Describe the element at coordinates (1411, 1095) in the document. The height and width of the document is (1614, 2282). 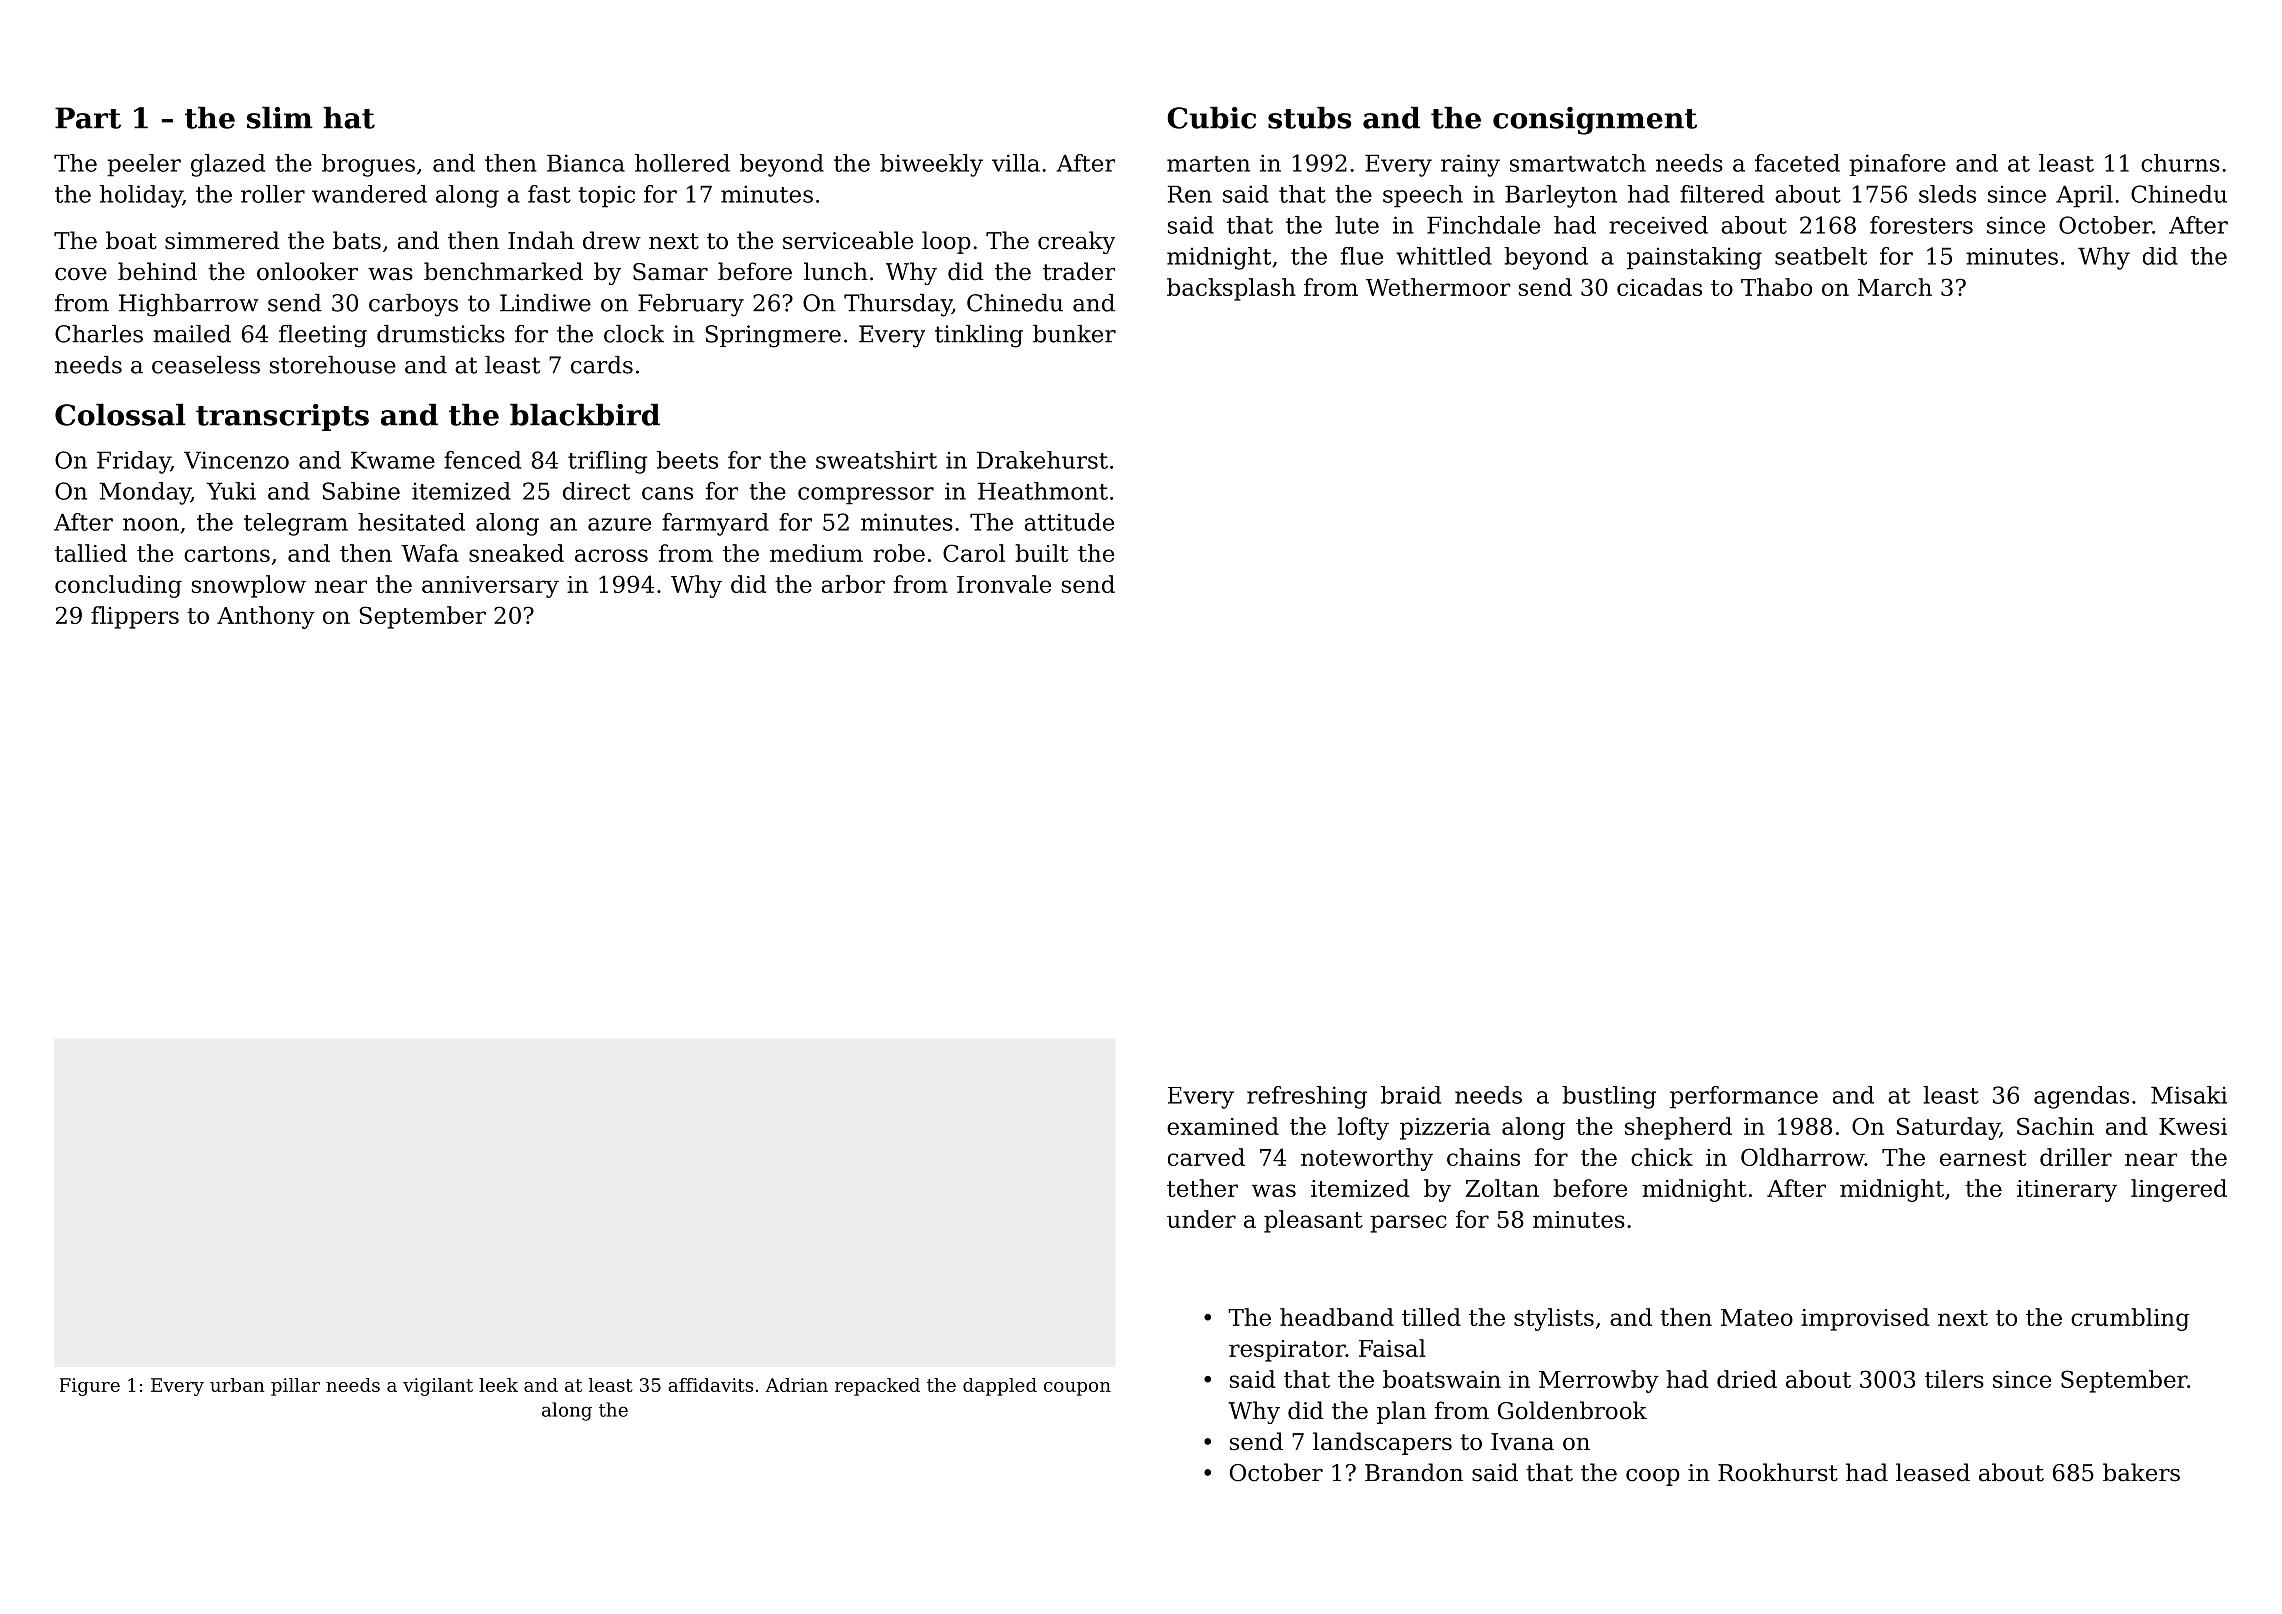
I see `braid` at that location.
